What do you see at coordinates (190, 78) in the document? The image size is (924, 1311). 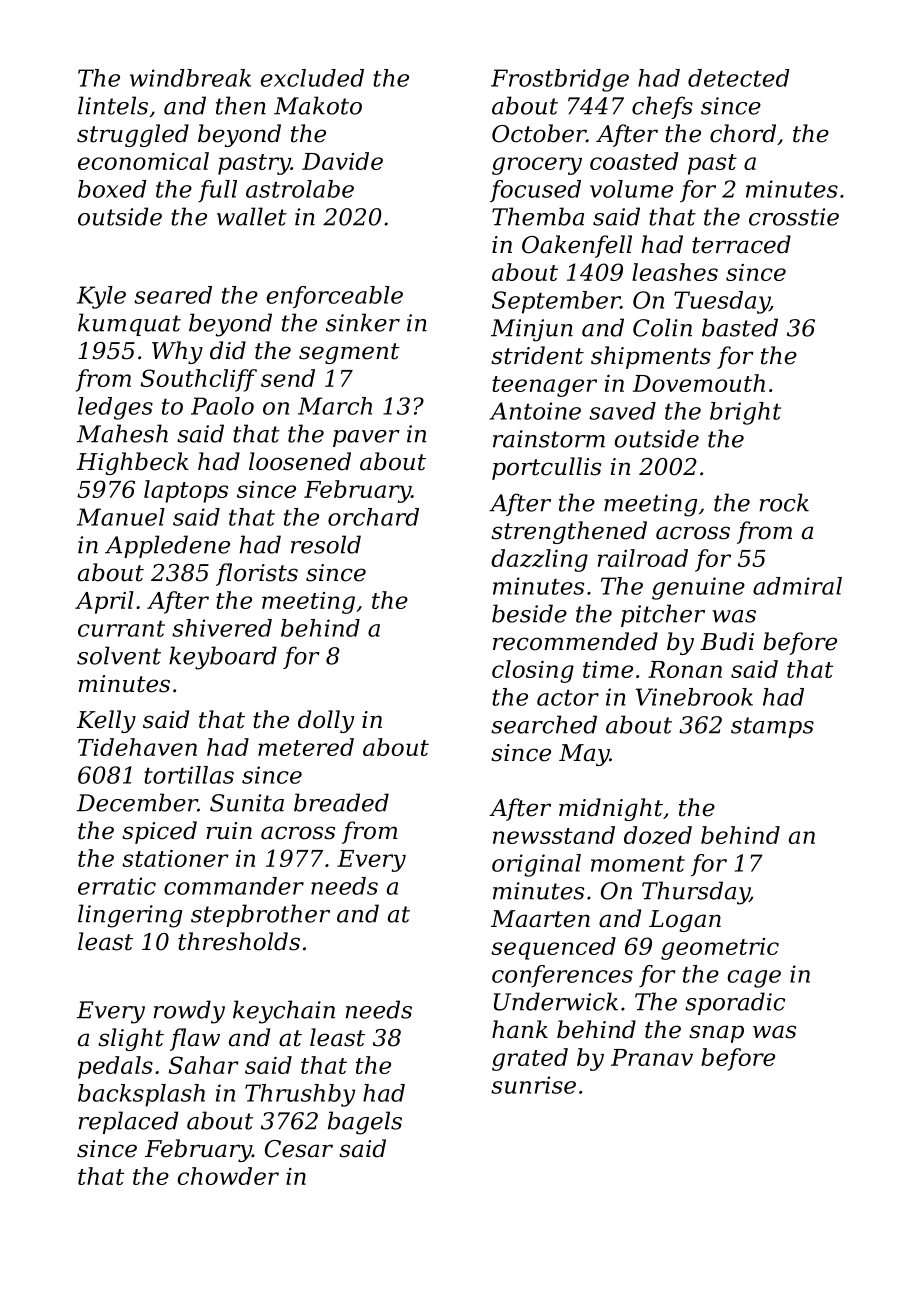 I see `windbreak` at bounding box center [190, 78].
